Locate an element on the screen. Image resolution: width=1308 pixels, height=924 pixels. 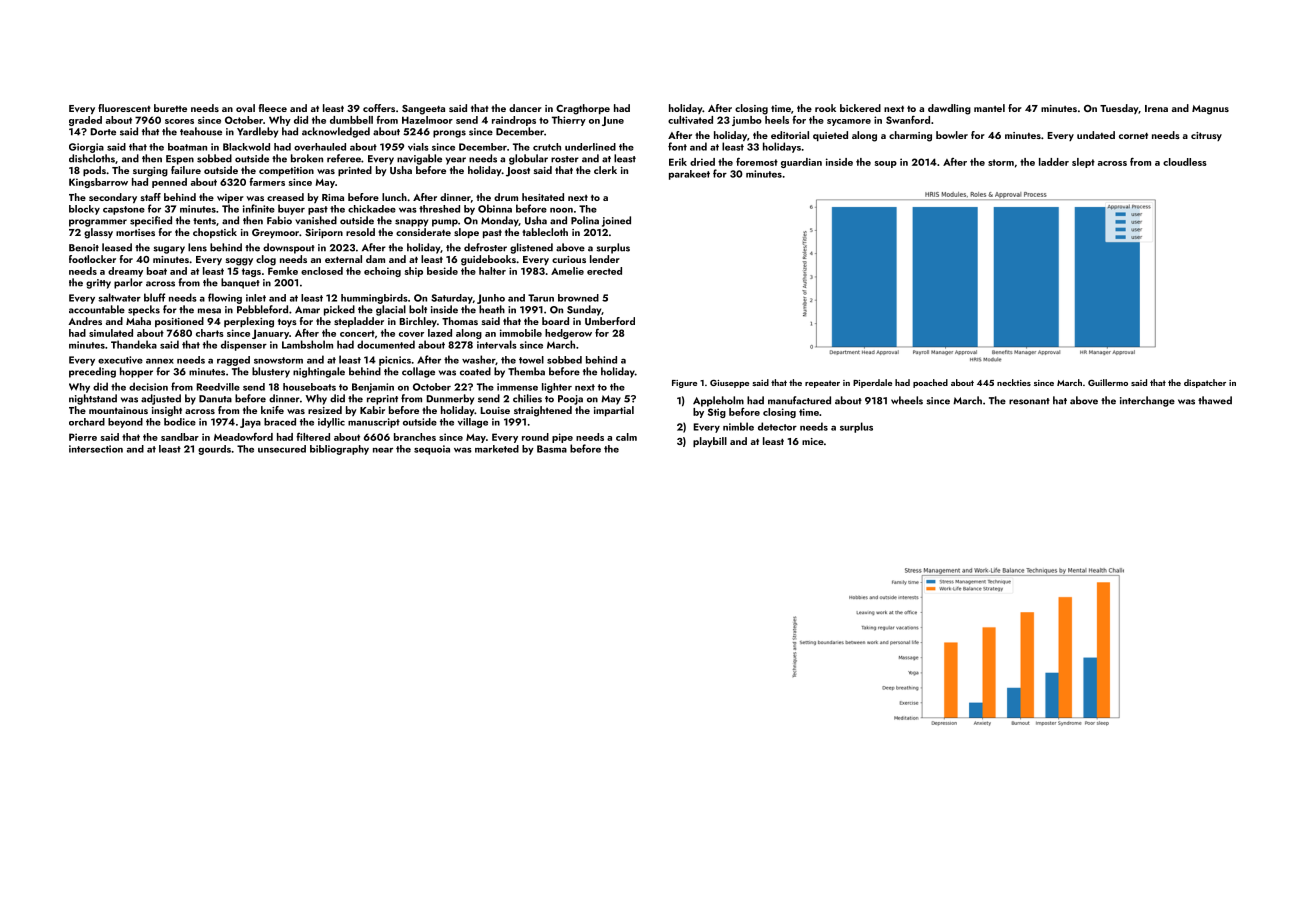
Yardleby is located at coordinates (257, 132).
